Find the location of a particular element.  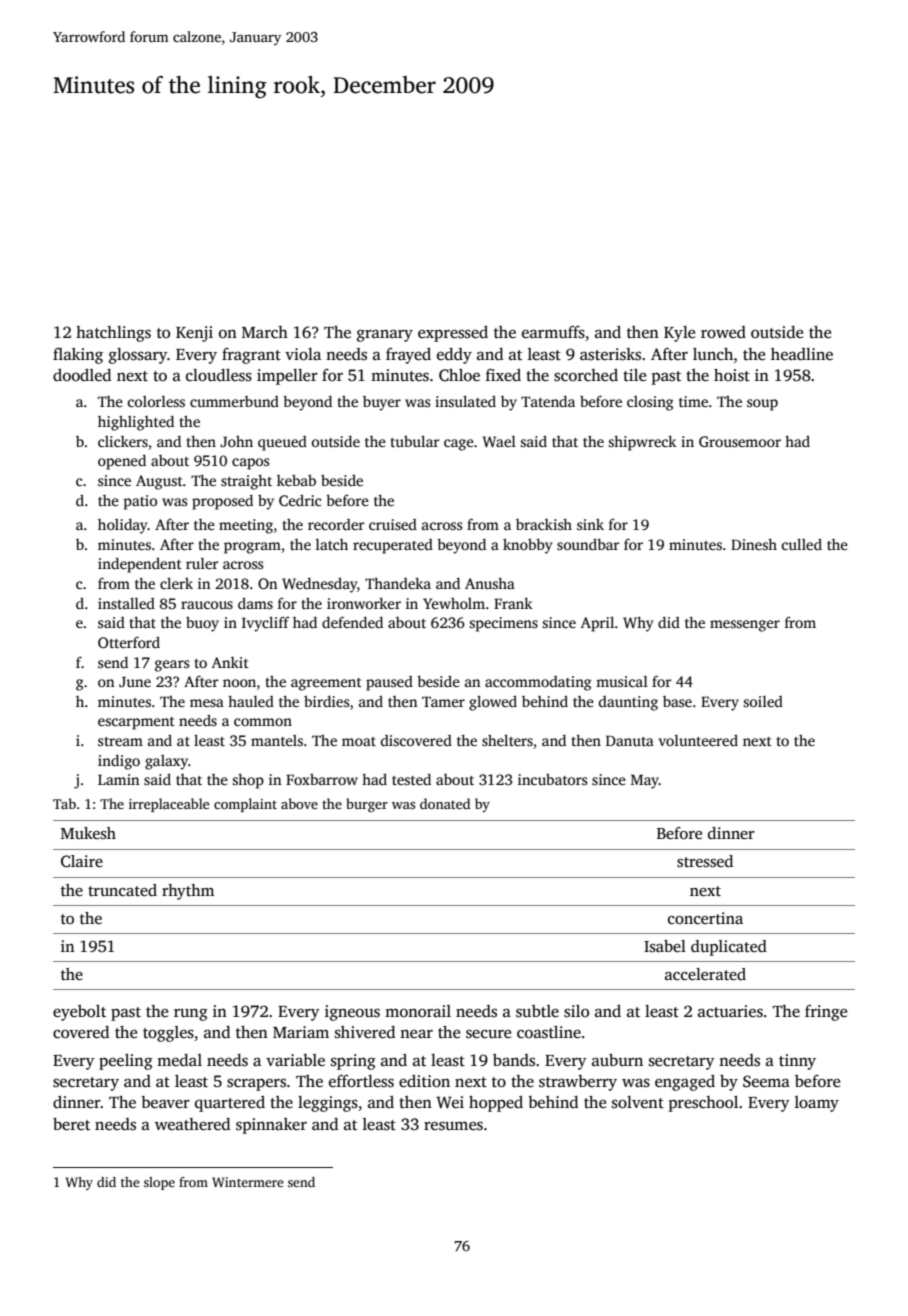

shipwreck is located at coordinates (642, 443).
